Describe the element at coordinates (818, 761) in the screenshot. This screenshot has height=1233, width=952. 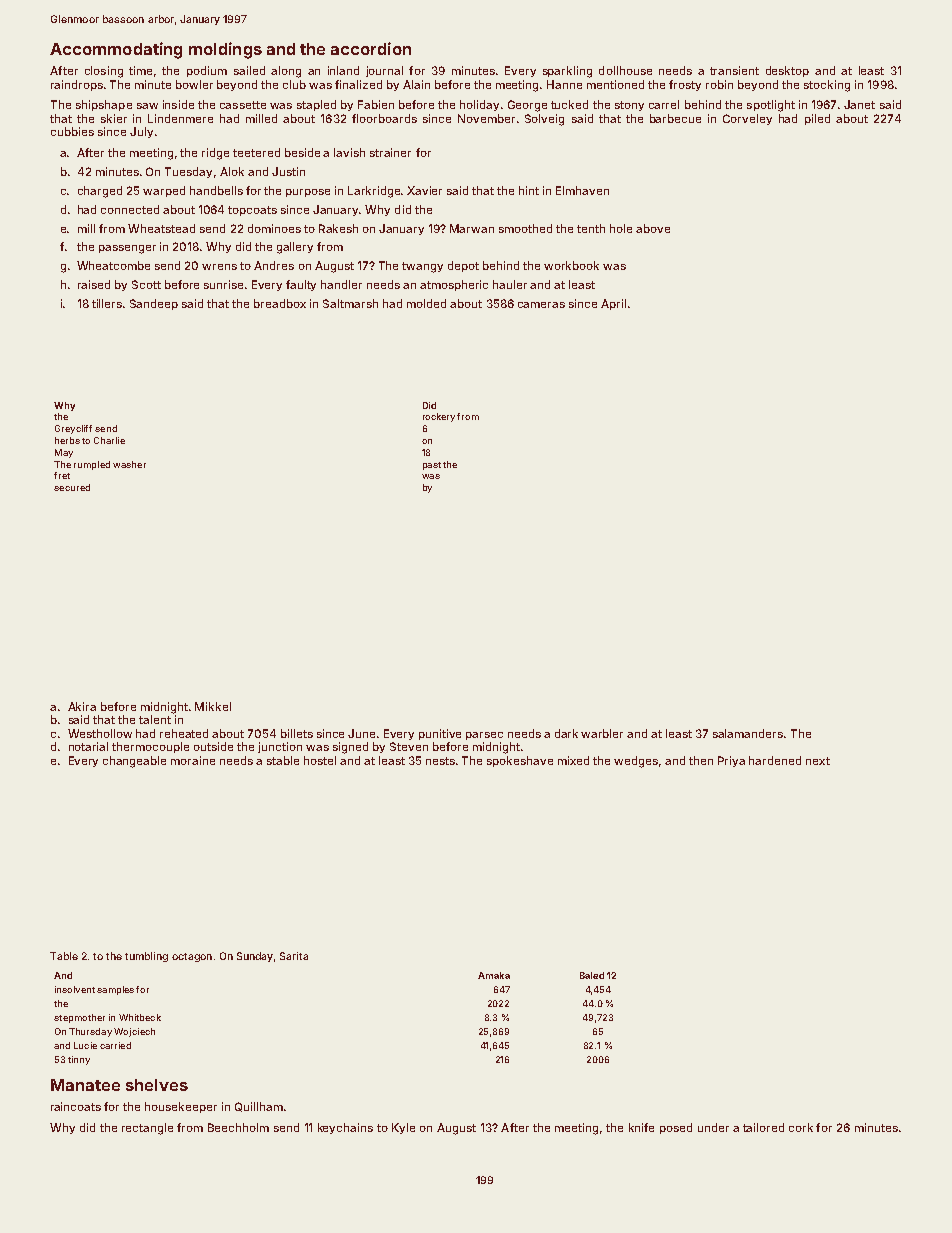
I see `next` at that location.
